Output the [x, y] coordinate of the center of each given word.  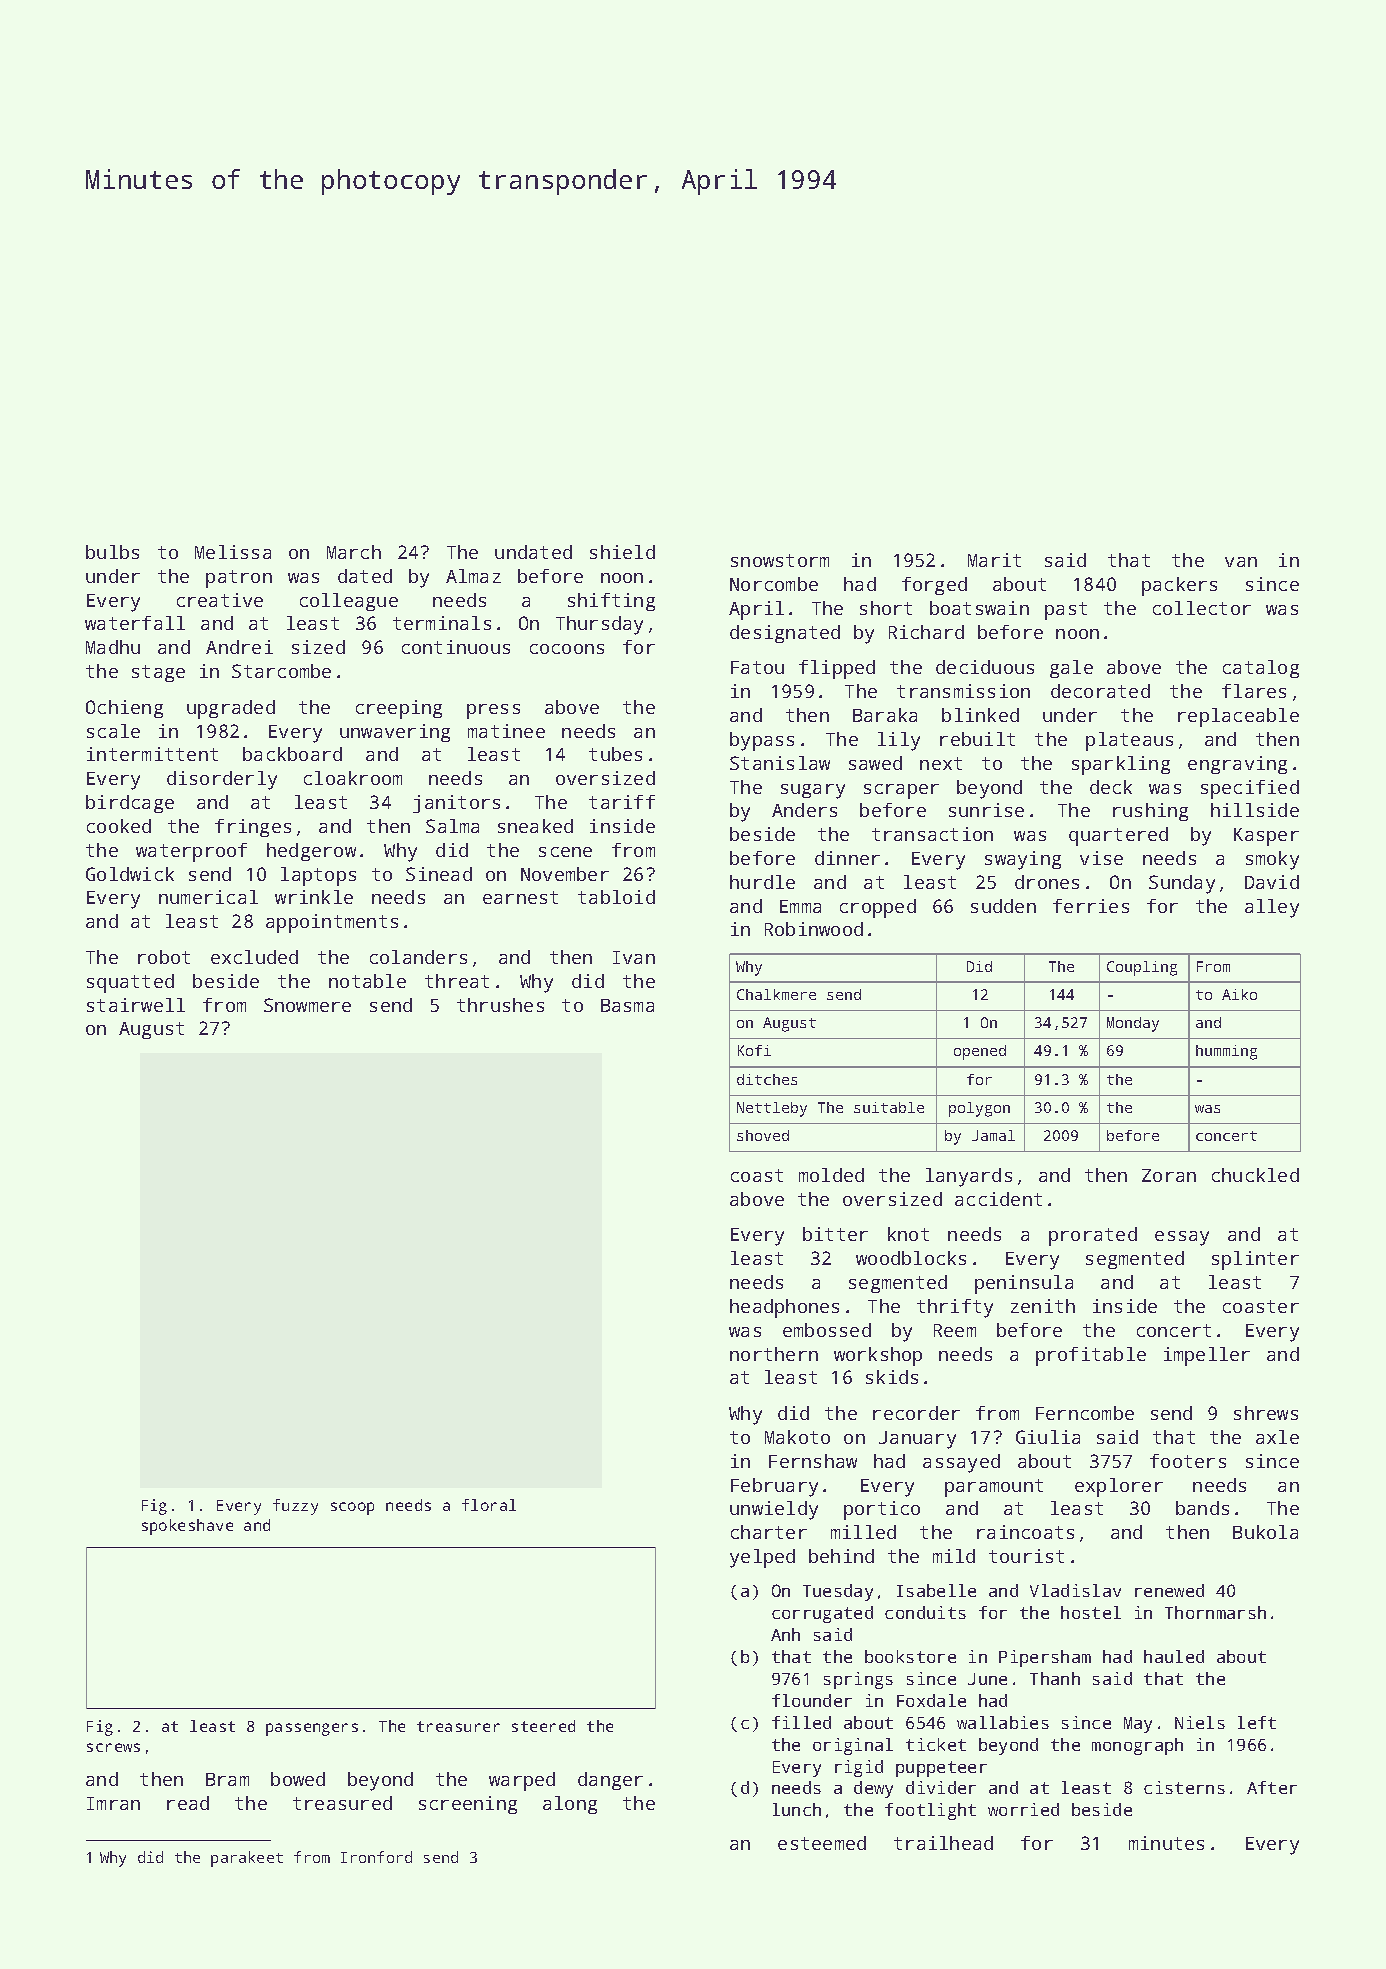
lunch [797, 1809]
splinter [1255, 1260]
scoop [352, 1508]
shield [622, 552]
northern [774, 1354]
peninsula [1024, 1284]
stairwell [136, 1005]
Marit [994, 560]
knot [908, 1234]
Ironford [376, 1857]
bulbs [112, 552]
